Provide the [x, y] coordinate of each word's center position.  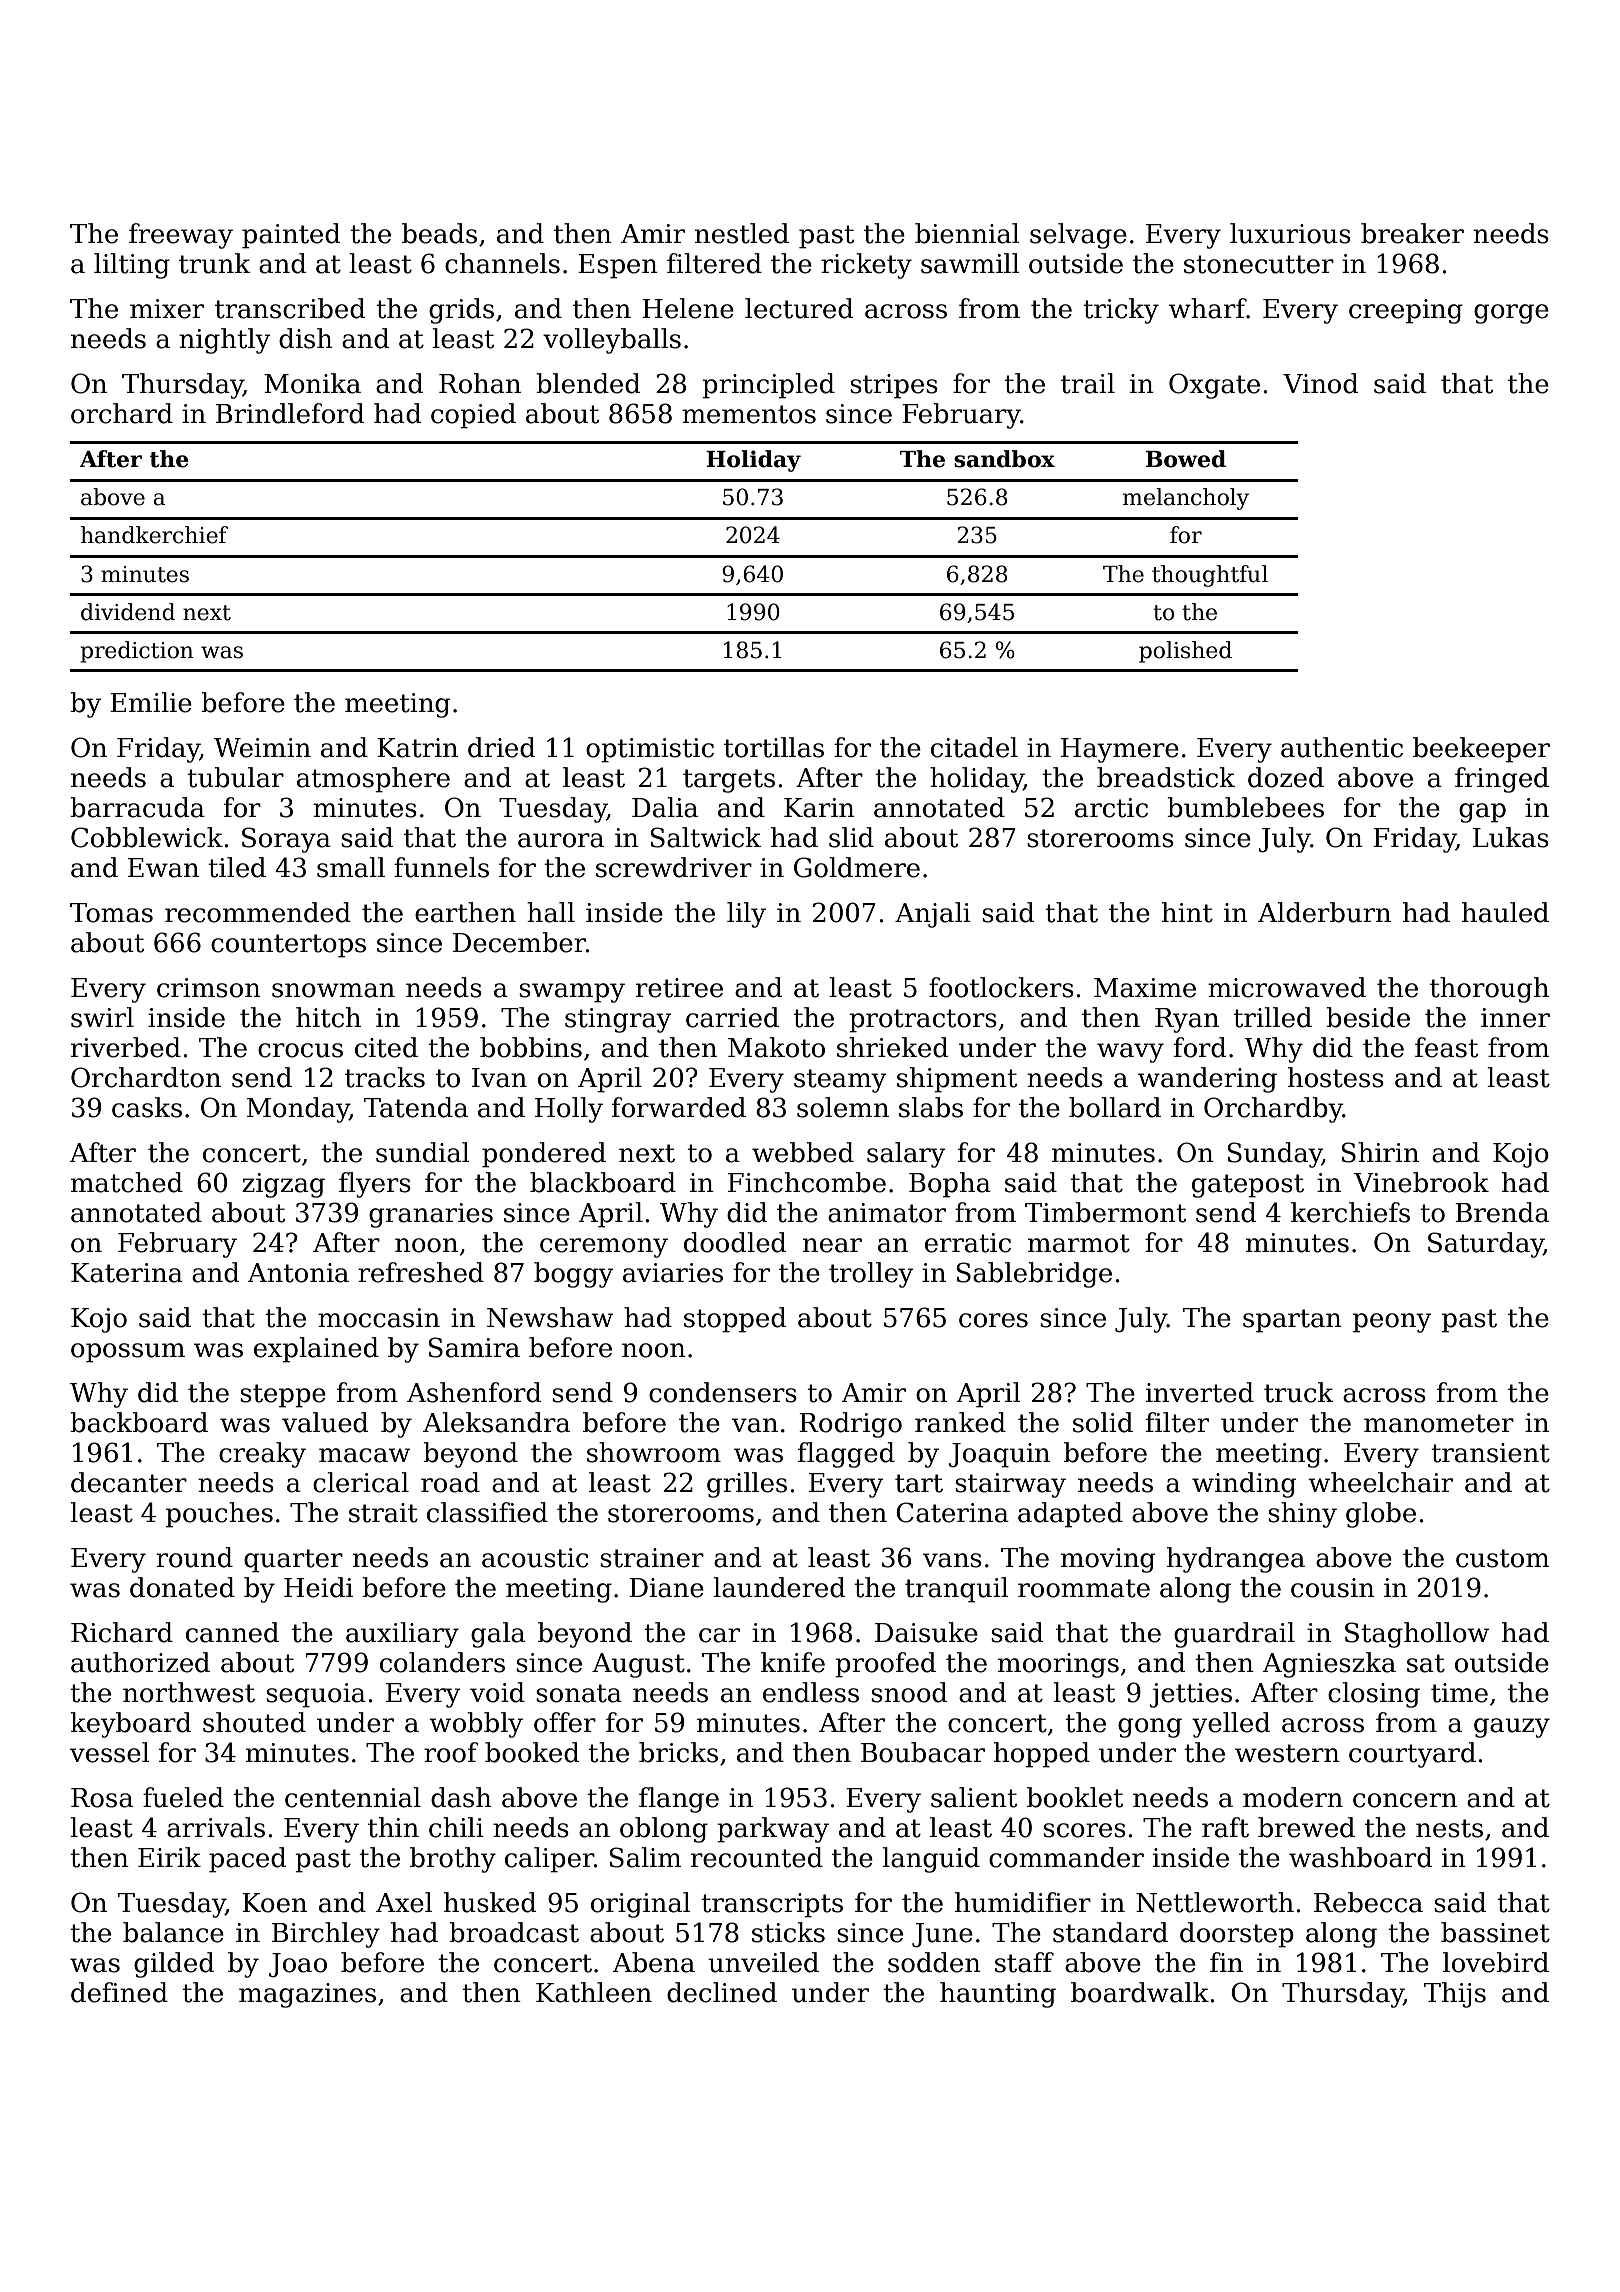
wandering [1207, 1080]
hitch [328, 1017]
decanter [129, 1482]
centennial [353, 1797]
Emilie [151, 702]
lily [746, 915]
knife [793, 1662]
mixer [167, 309]
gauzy [1512, 1728]
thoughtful [1210, 576]
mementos [749, 414]
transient [1490, 1453]
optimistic [650, 750]
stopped [735, 1320]
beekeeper [1481, 750]
